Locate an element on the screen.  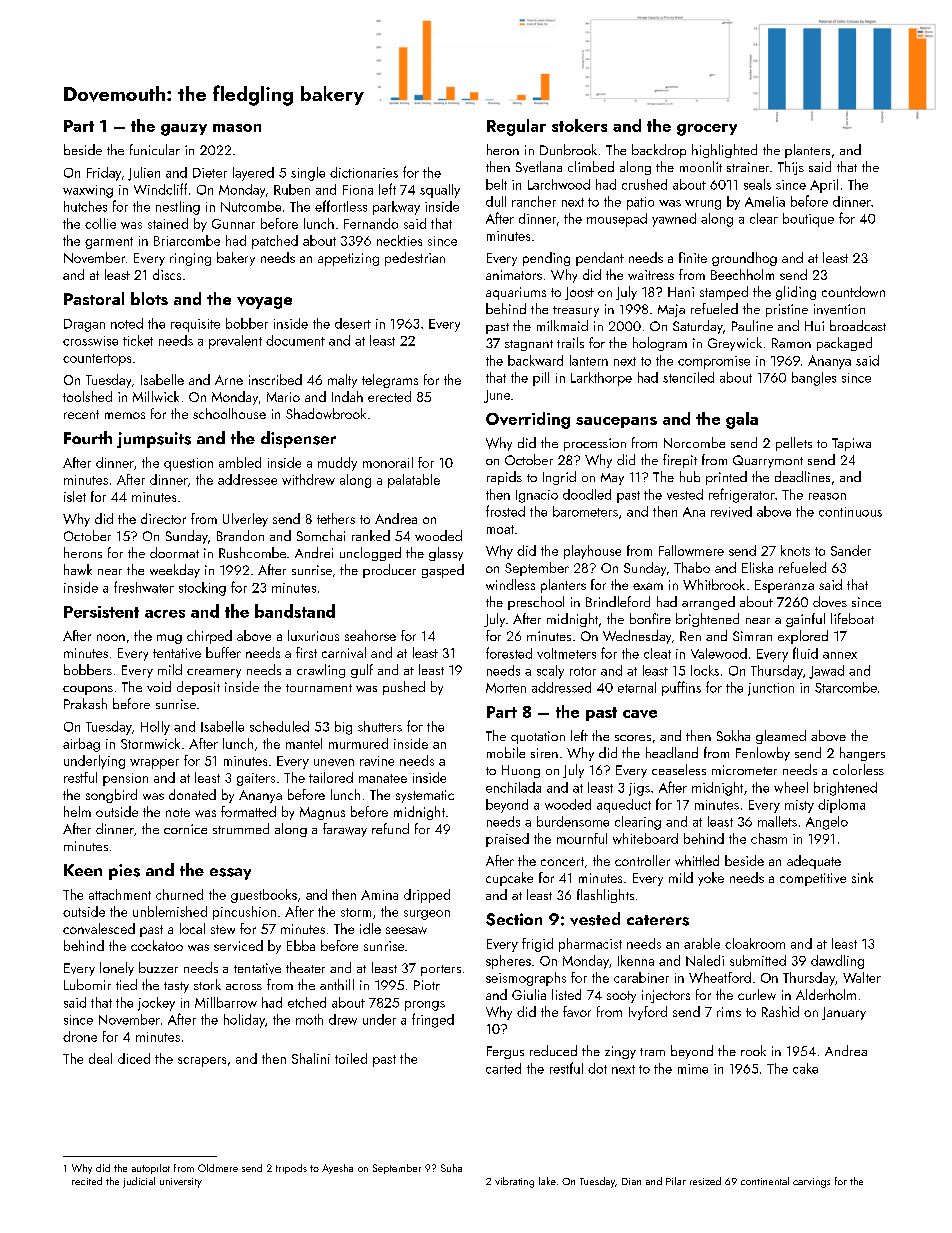
gulf is located at coordinates (362, 671).
